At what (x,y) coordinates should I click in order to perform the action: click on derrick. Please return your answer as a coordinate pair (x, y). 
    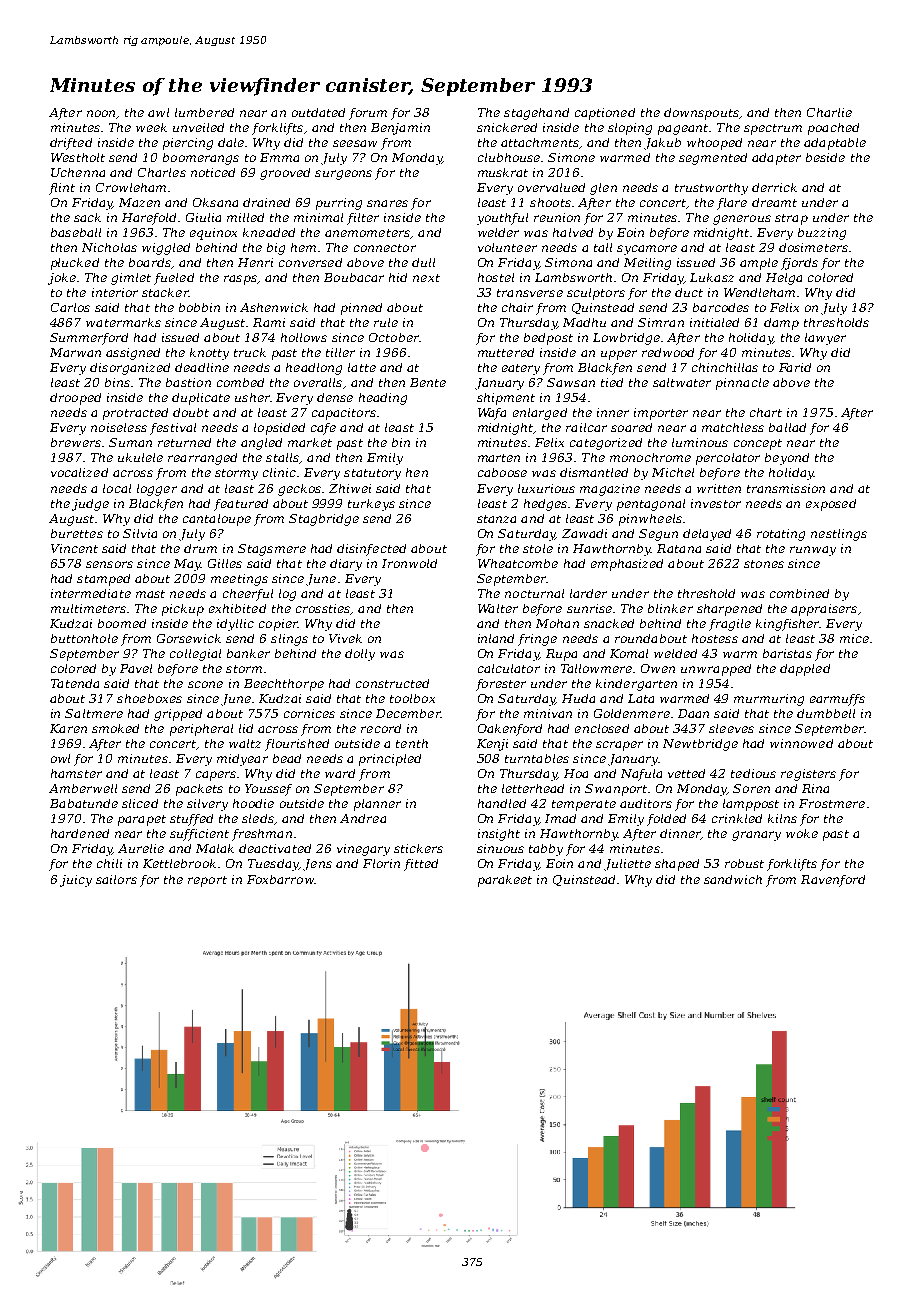
    Looking at the image, I should click on (774, 187).
